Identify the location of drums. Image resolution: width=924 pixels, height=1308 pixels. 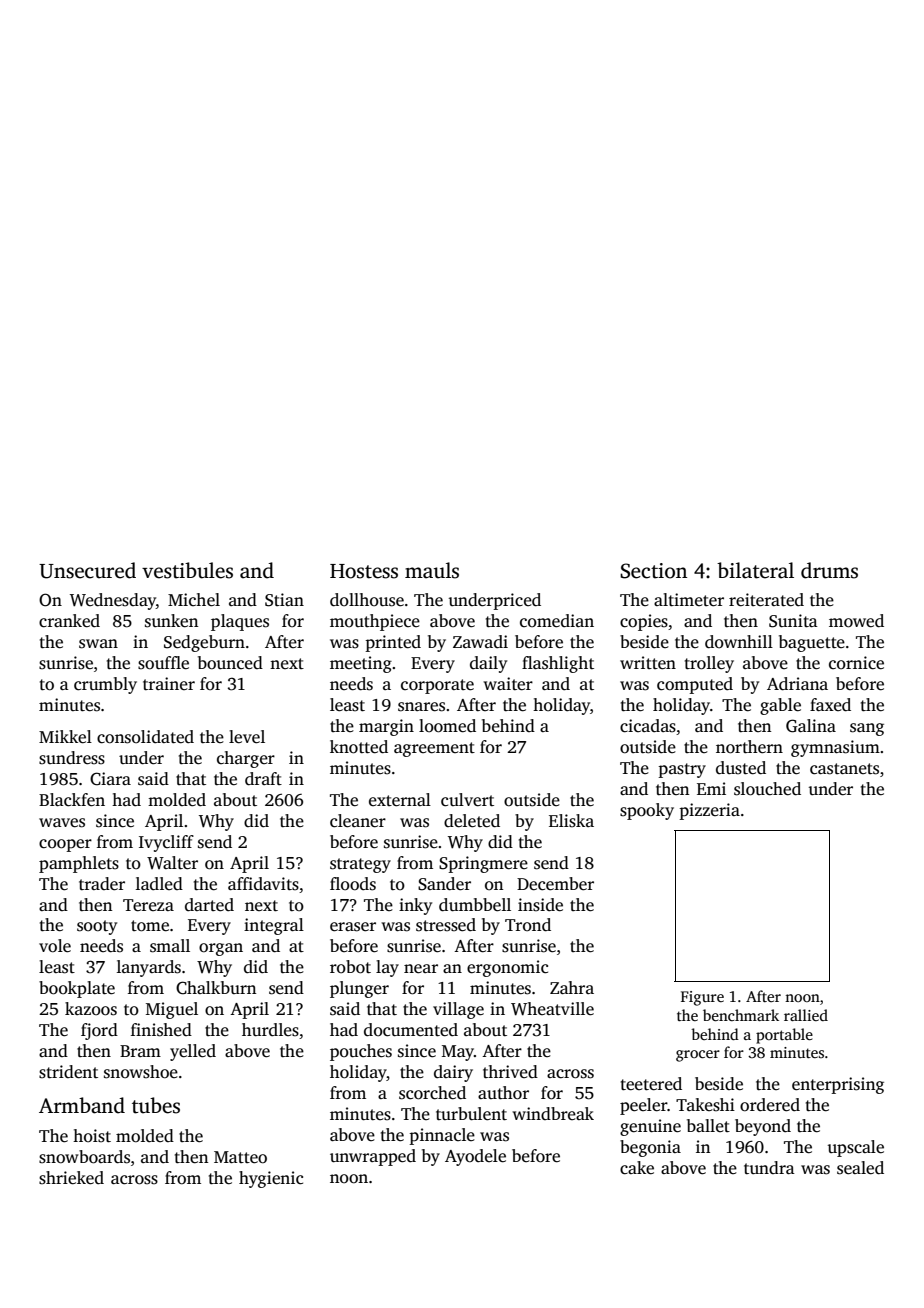
(829, 570).
